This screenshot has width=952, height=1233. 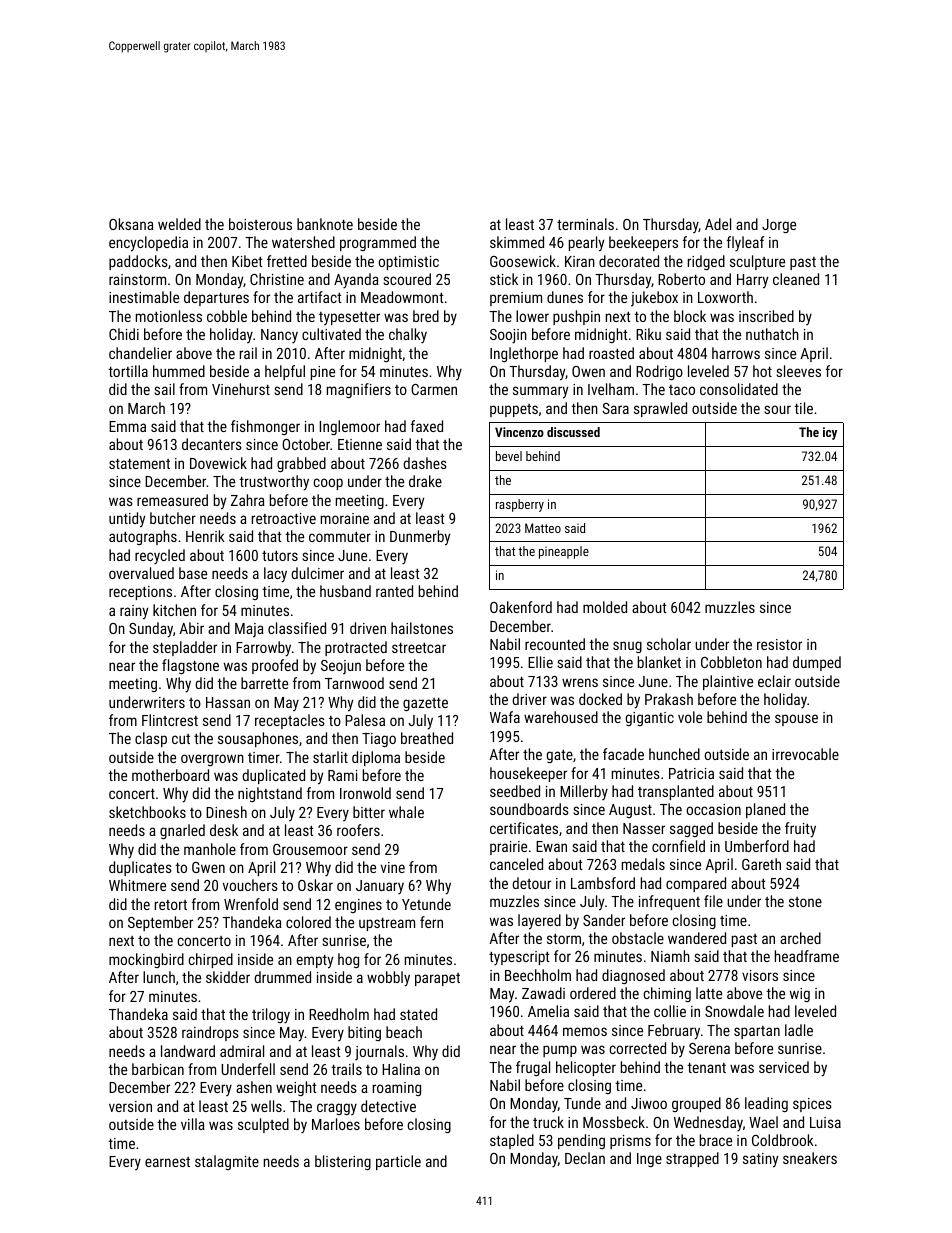 What do you see at coordinates (164, 389) in the screenshot?
I see `sail` at bounding box center [164, 389].
